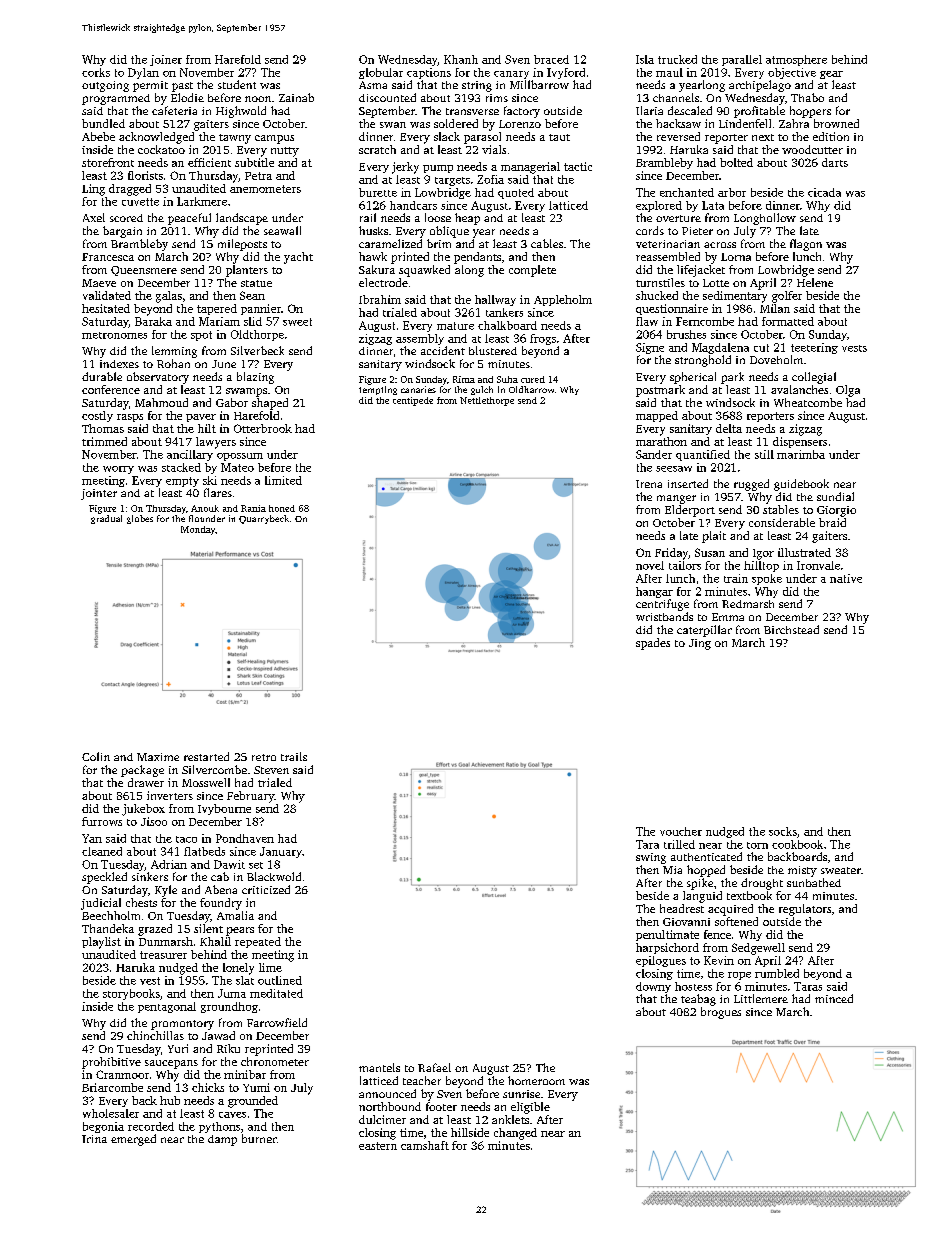 The height and width of the screenshot is (1233, 952). I want to click on sedimentary, so click(735, 297).
